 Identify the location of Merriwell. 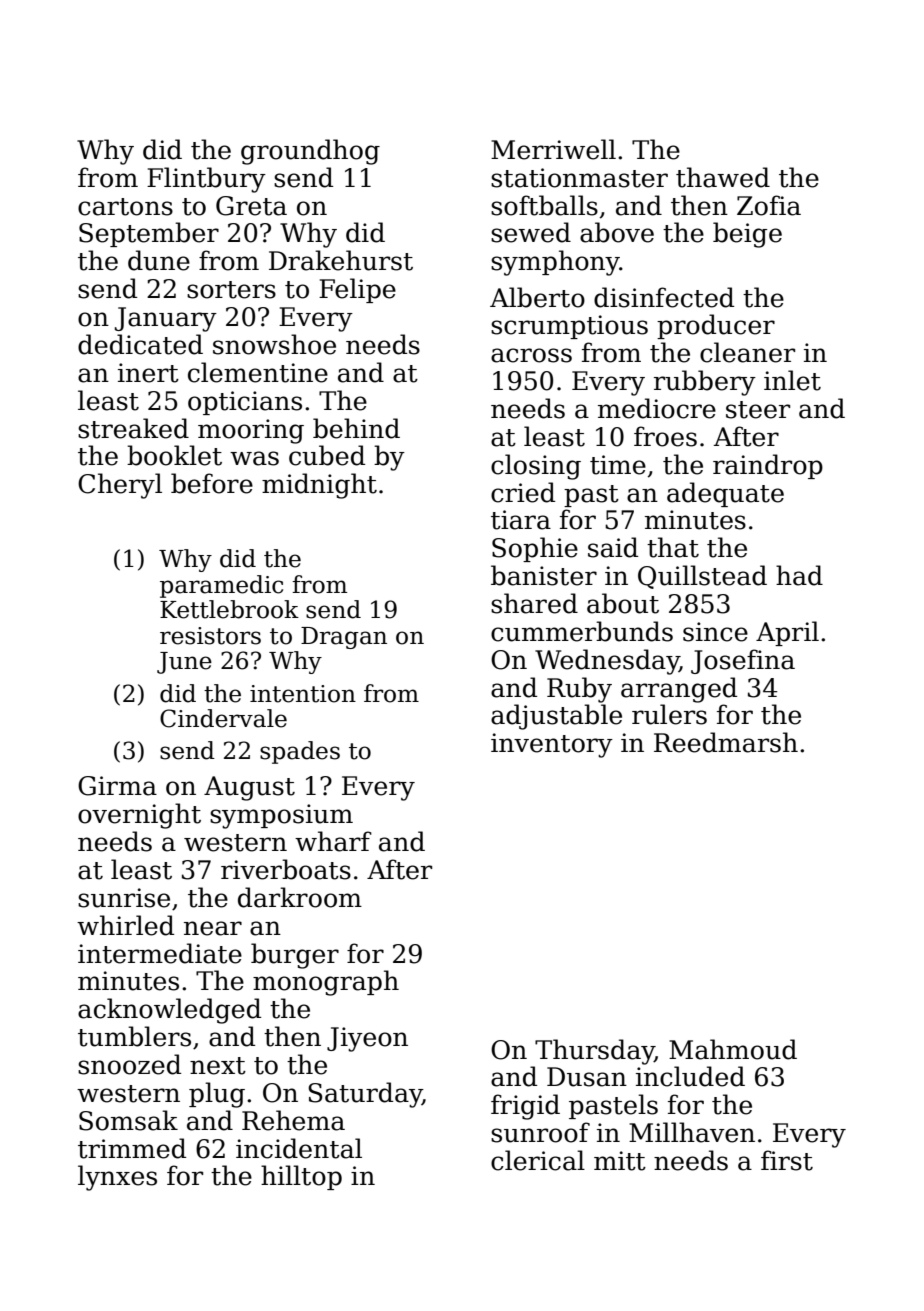
(553, 149).
